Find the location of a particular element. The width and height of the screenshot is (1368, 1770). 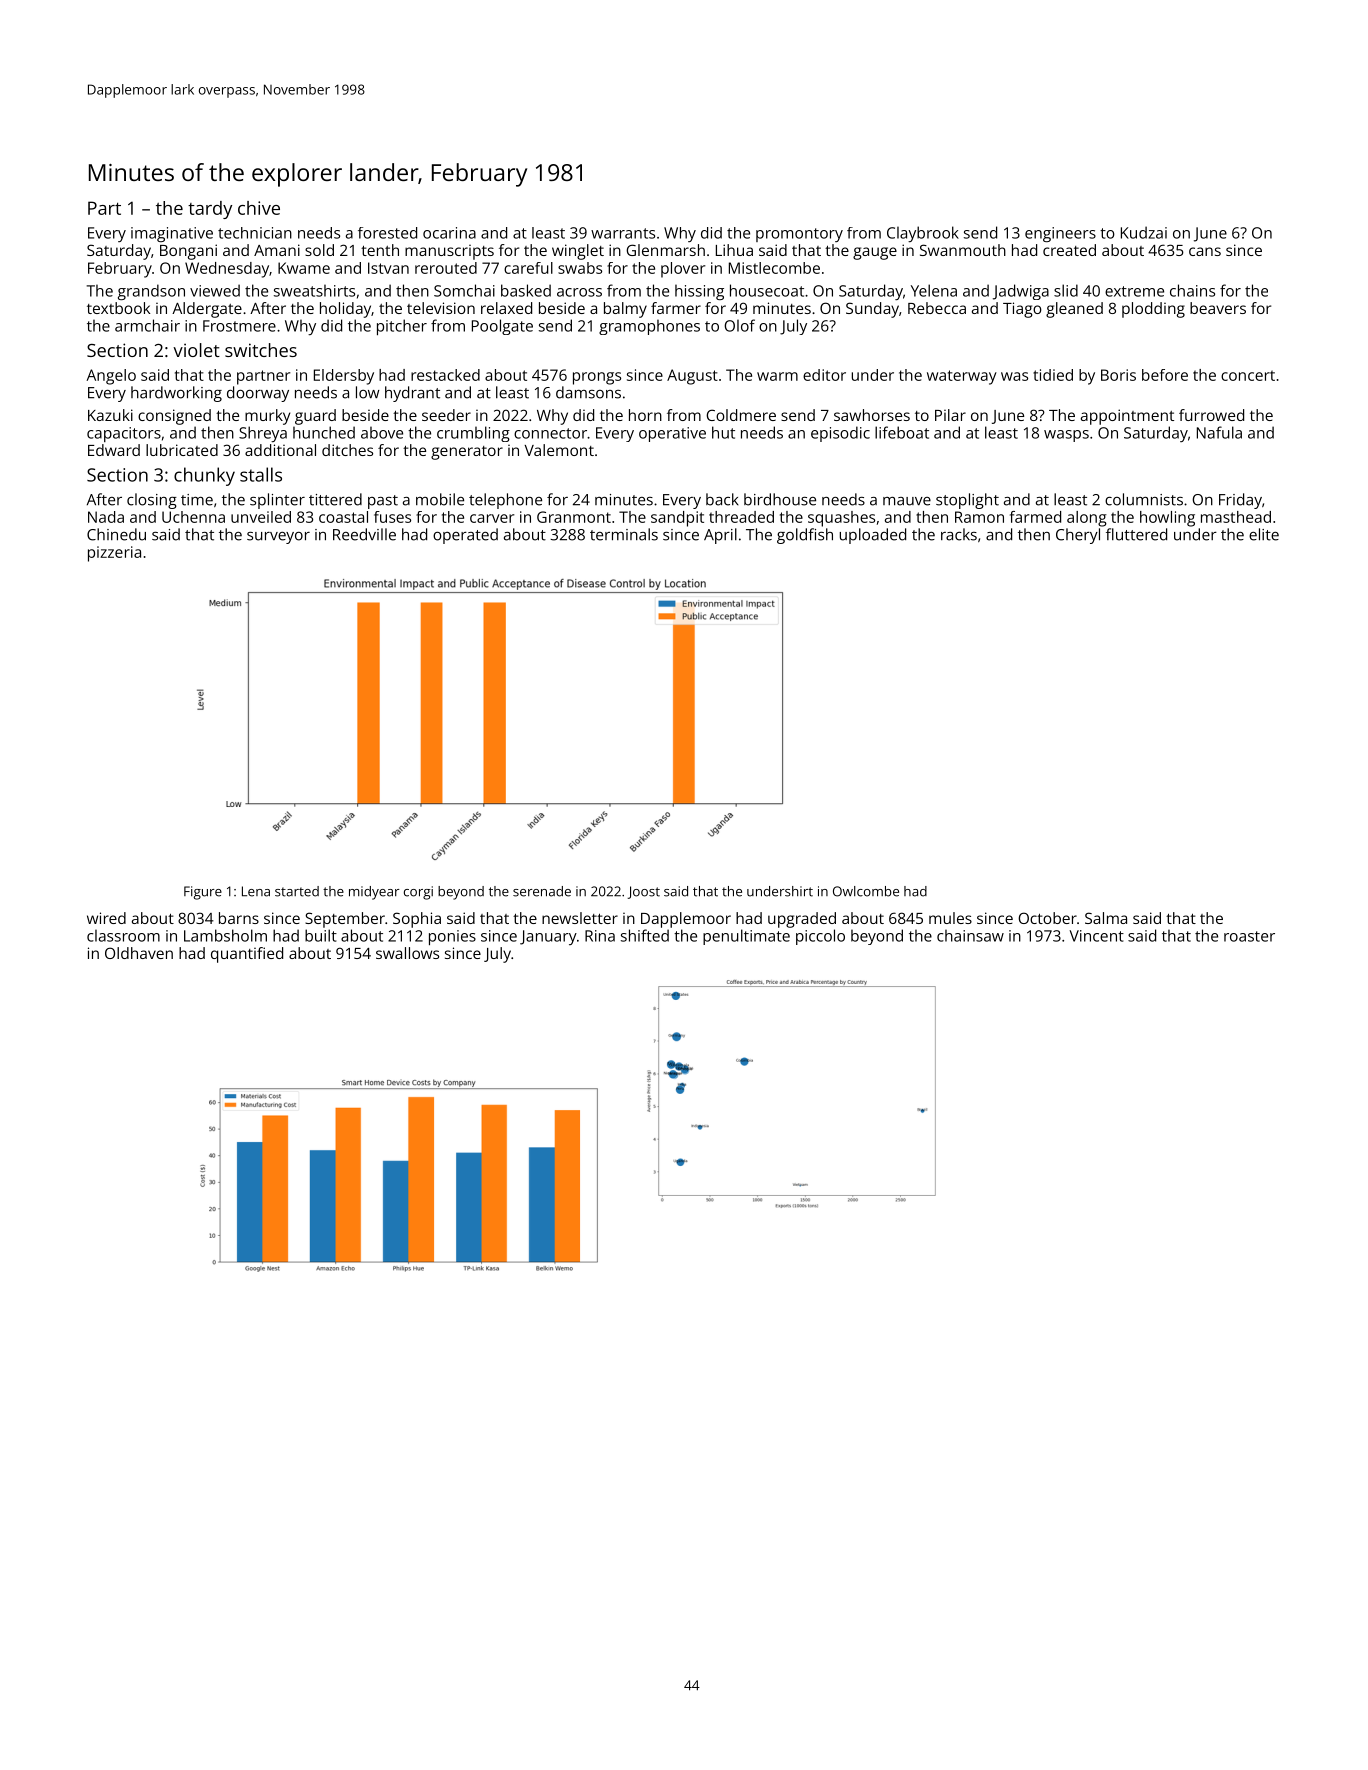

swallows is located at coordinates (407, 953).
